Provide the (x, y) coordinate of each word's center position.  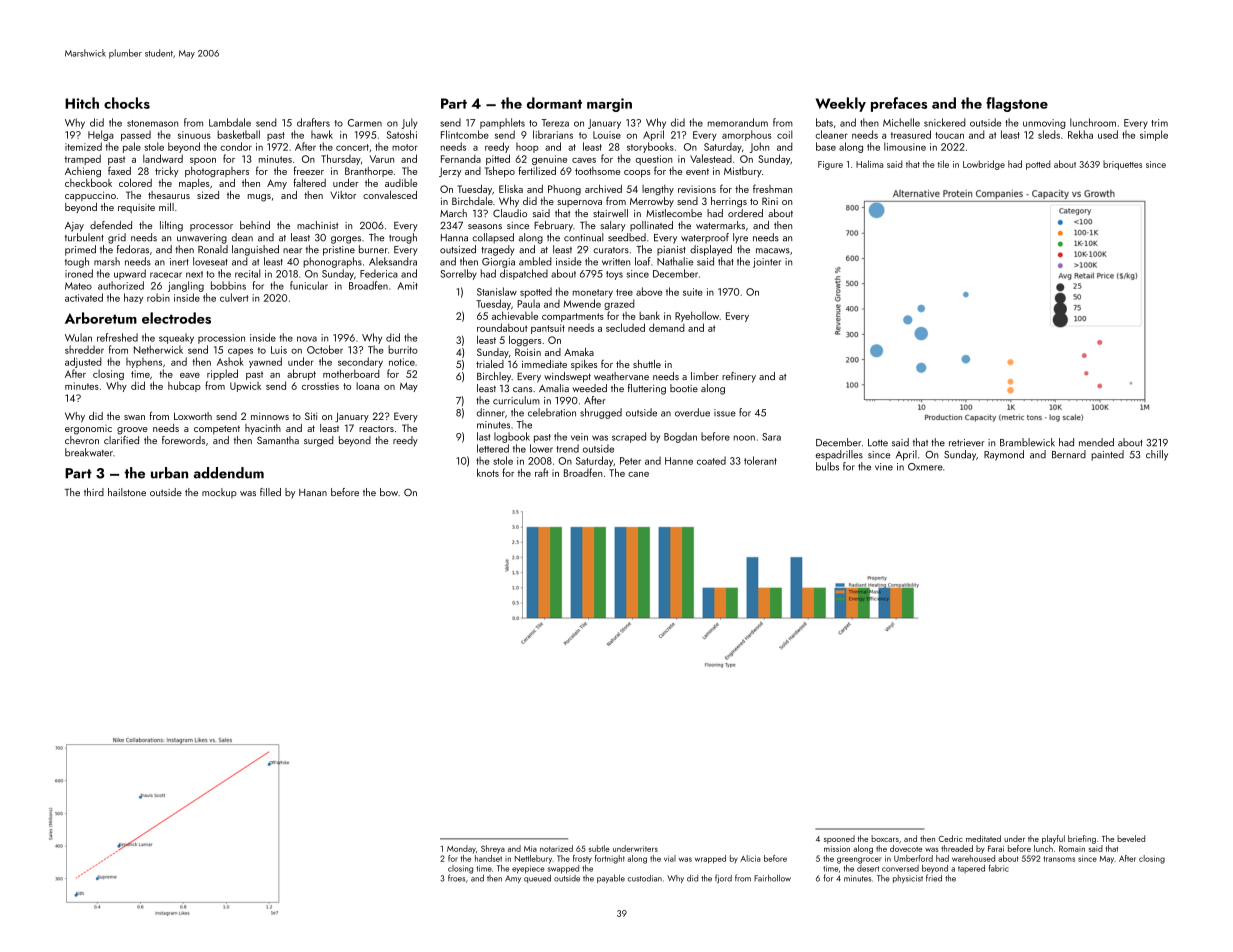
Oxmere (925, 467)
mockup (219, 493)
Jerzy (450, 172)
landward (163, 158)
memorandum (738, 122)
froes (457, 878)
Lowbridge (984, 165)
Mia (530, 849)
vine (884, 467)
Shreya (493, 849)
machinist (317, 225)
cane (638, 474)
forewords (183, 440)
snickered (945, 122)
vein (579, 437)
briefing (1082, 839)
